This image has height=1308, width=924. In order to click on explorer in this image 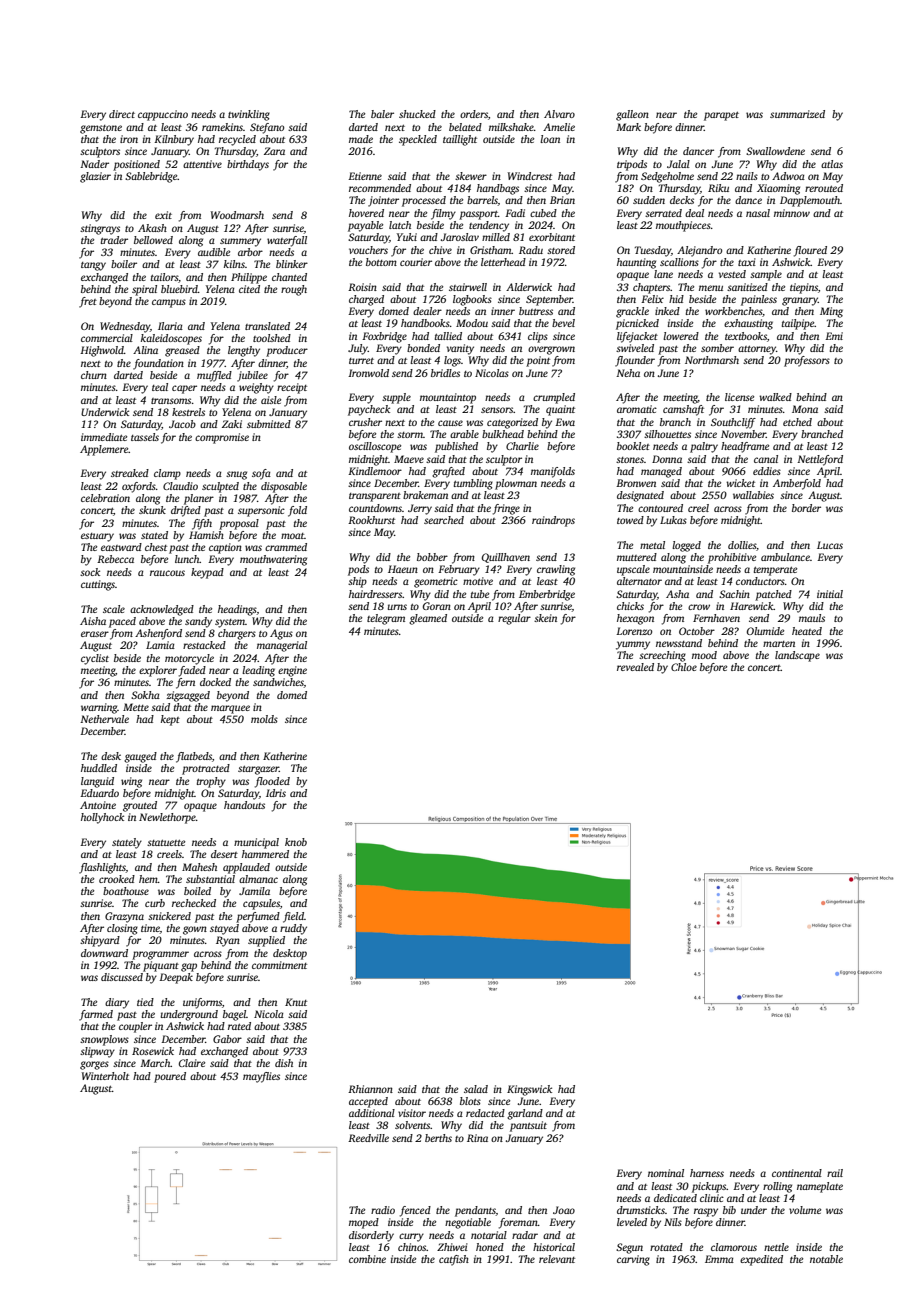, I will do `click(158, 671)`.
